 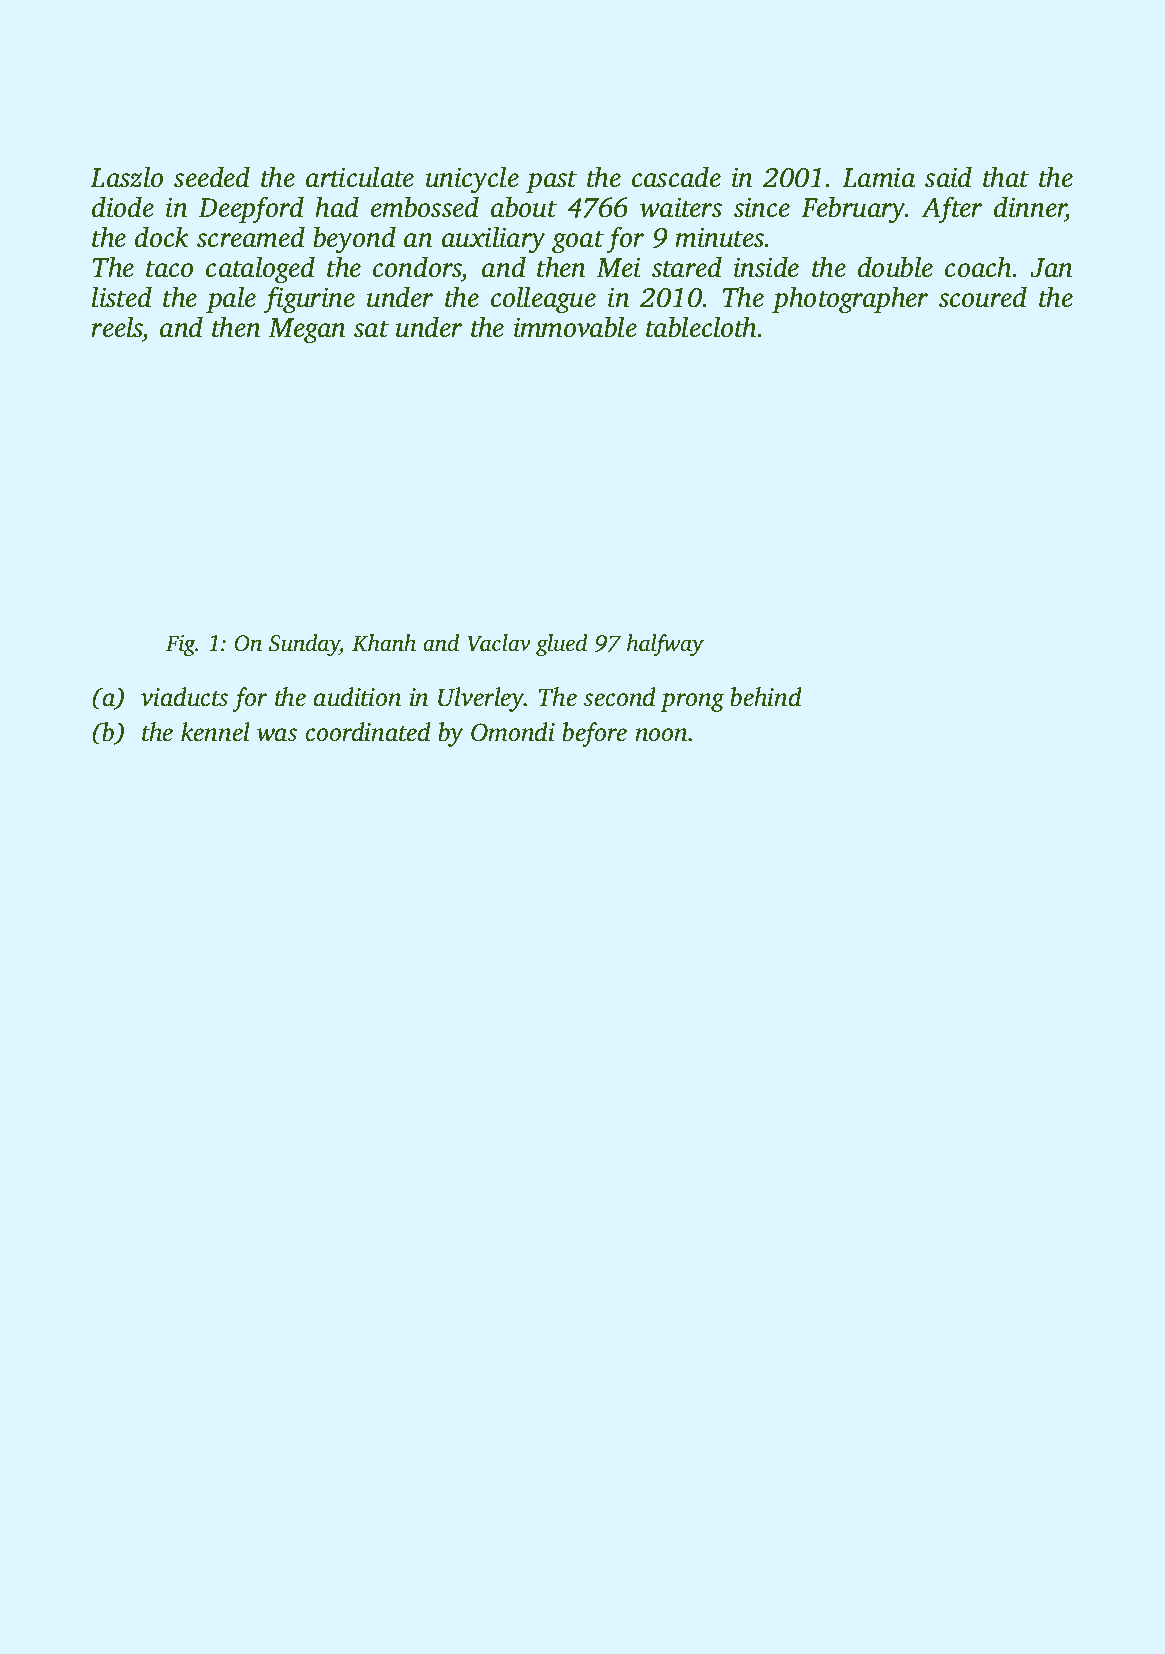 What do you see at coordinates (1006, 177) in the screenshot?
I see `that` at bounding box center [1006, 177].
